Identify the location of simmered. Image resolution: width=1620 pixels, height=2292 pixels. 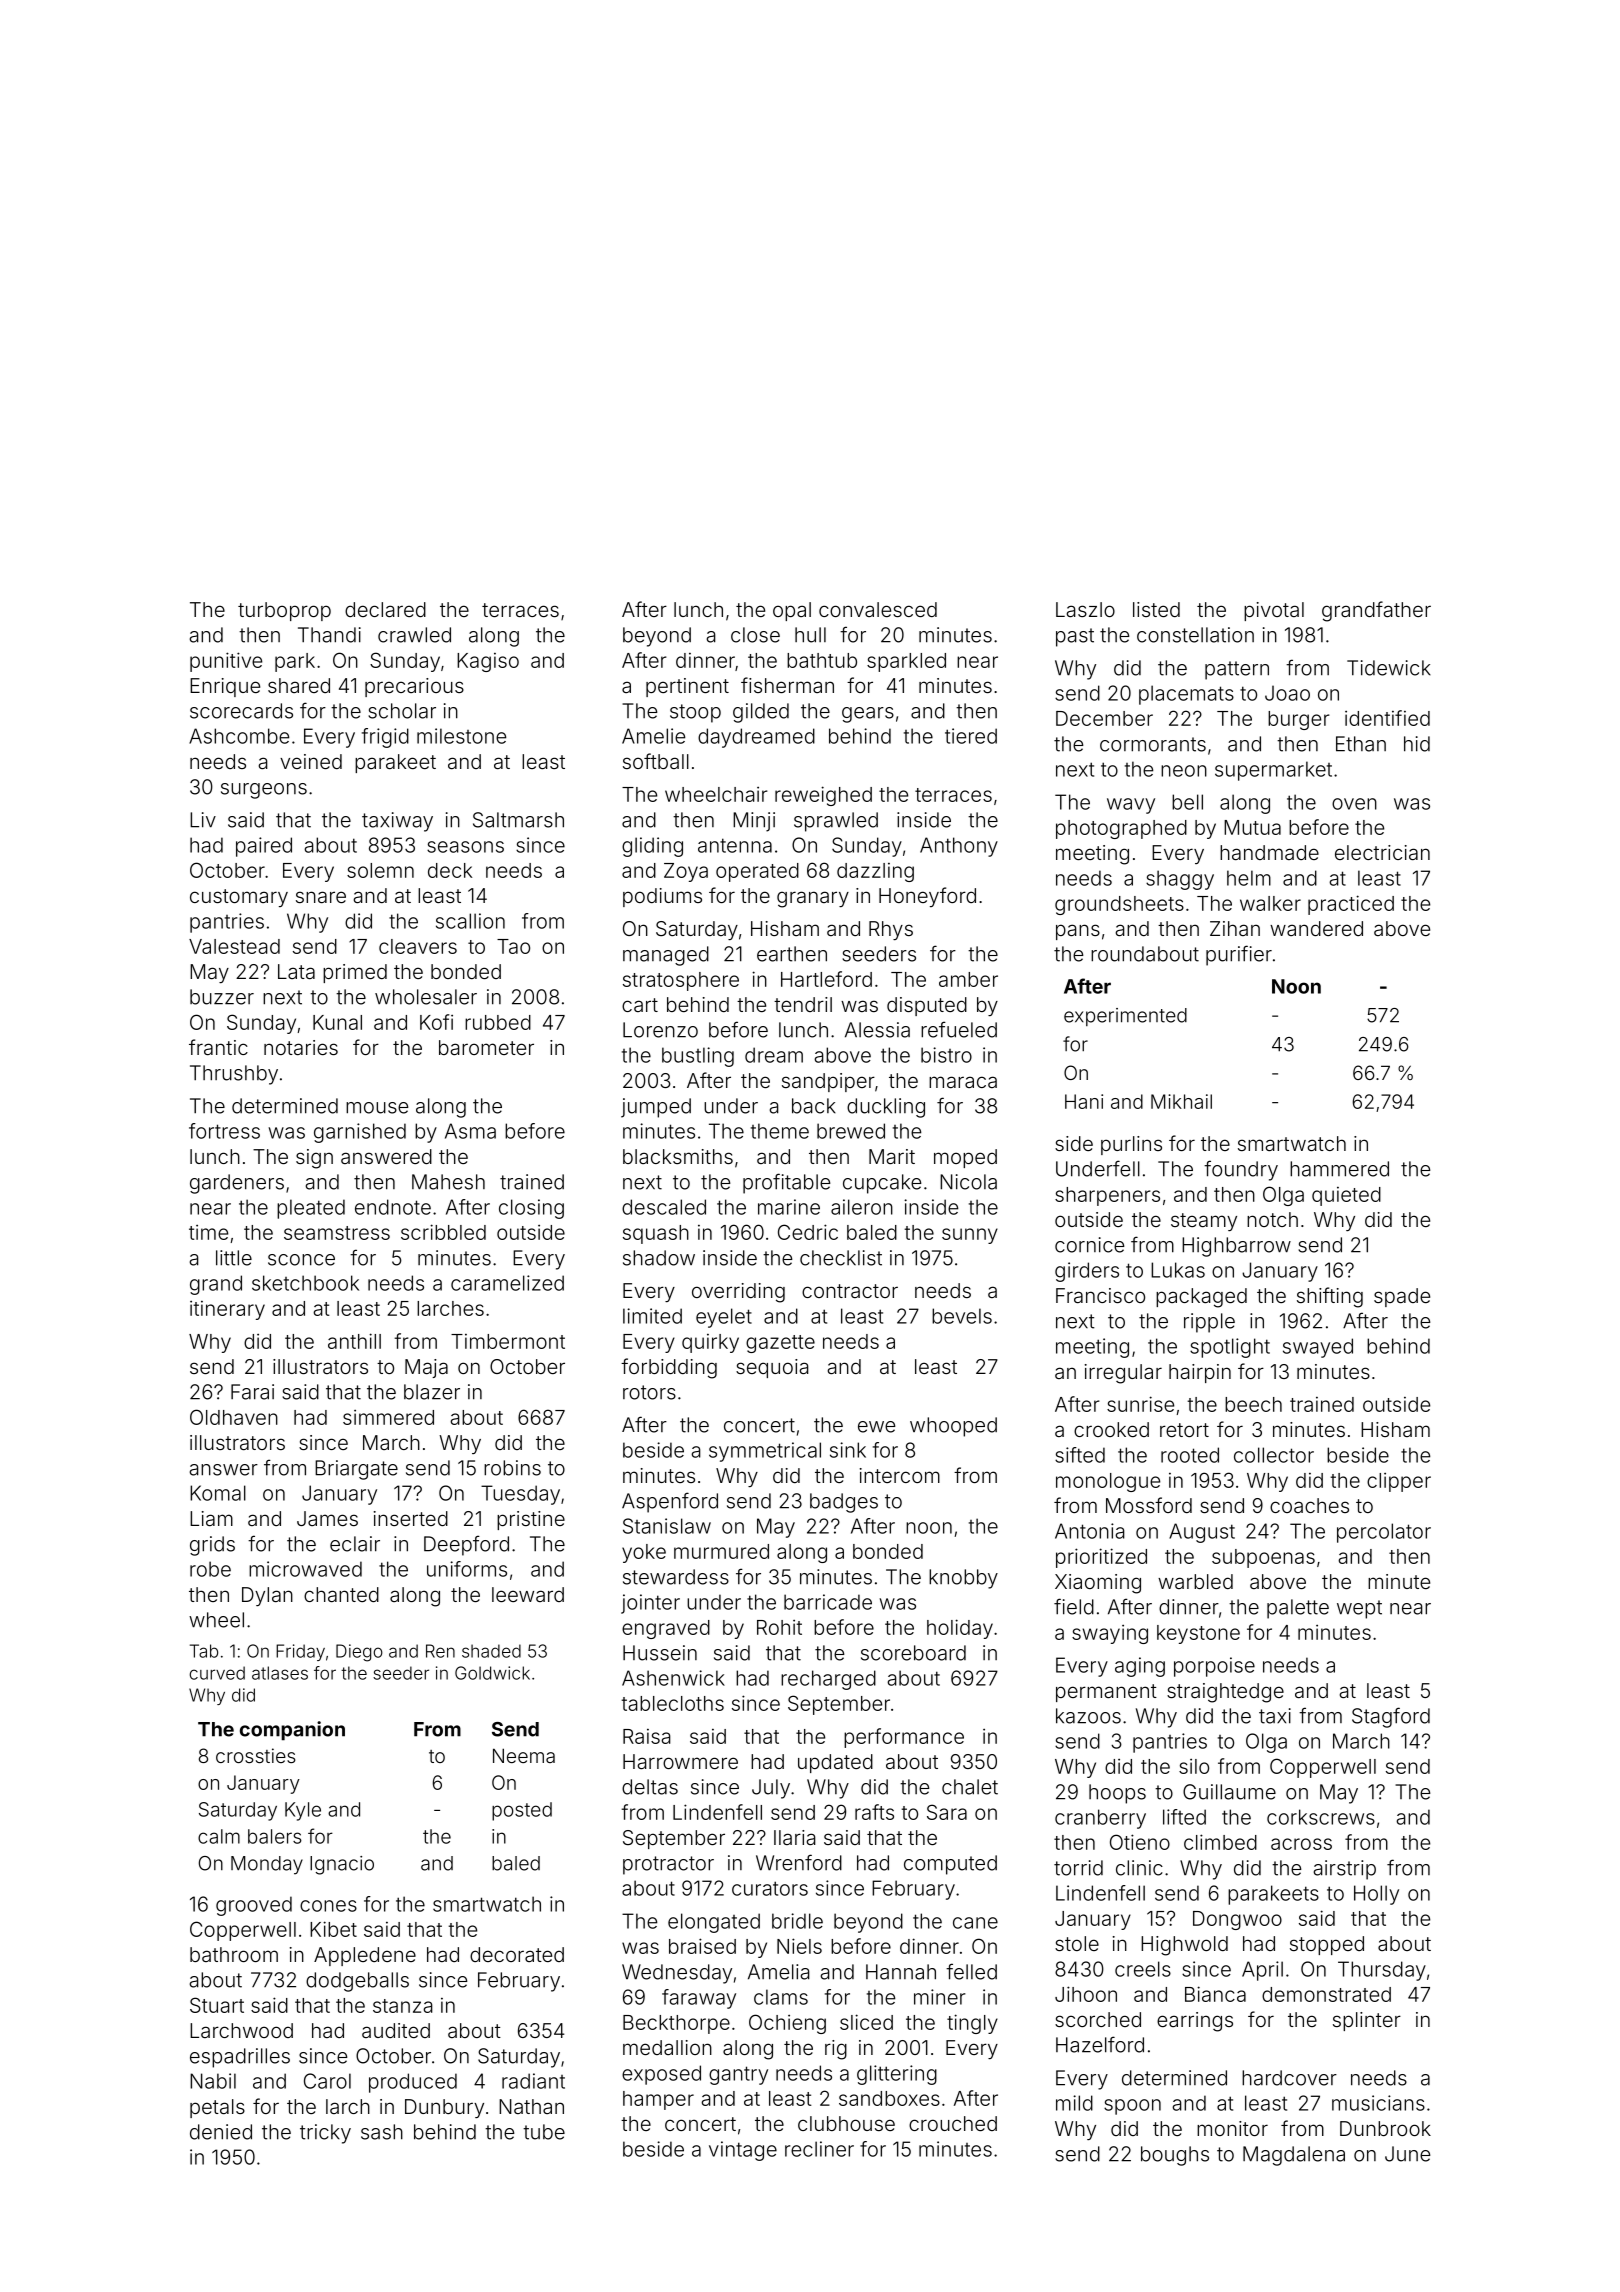
(388, 1417).
